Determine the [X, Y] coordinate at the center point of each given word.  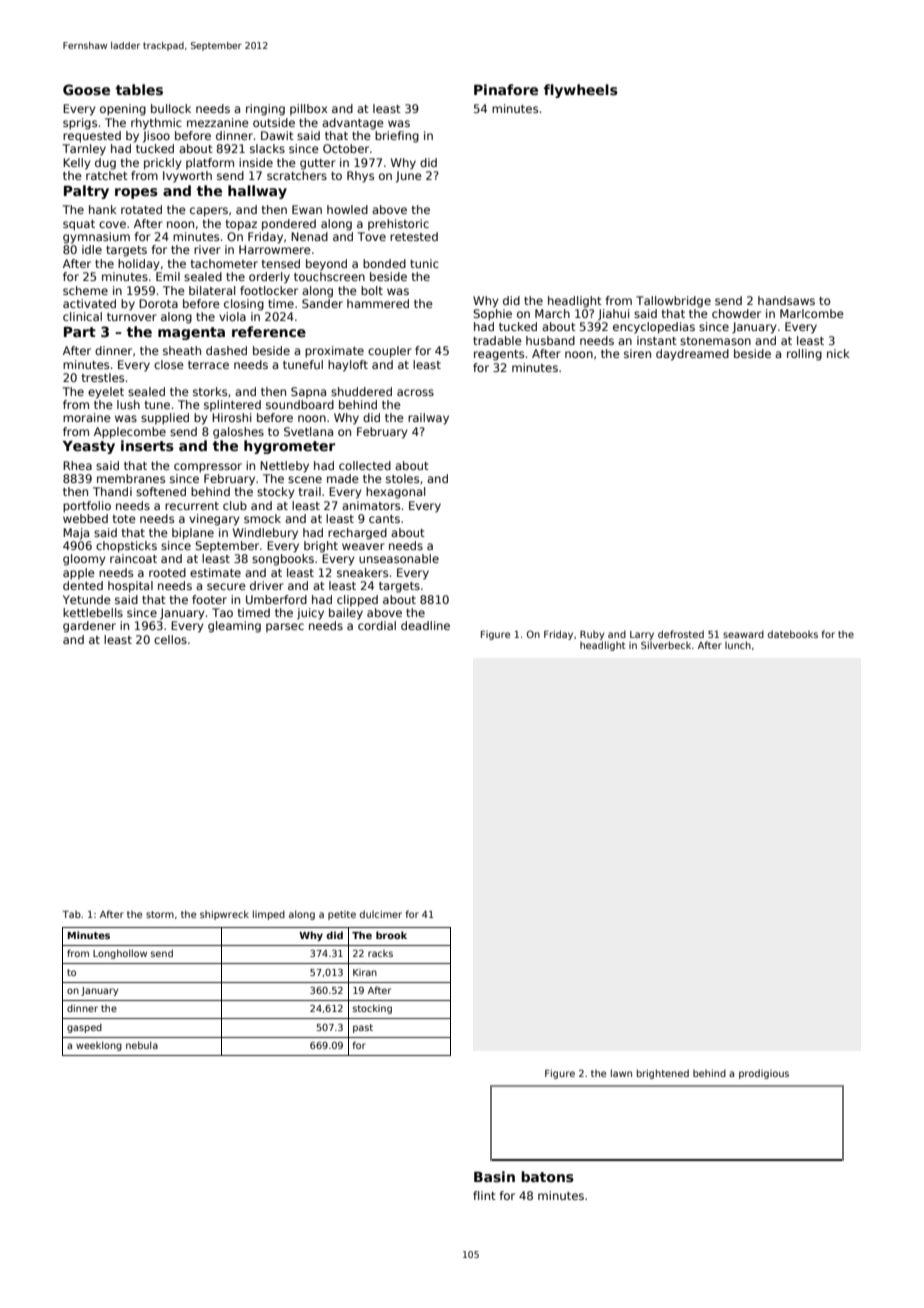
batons [547, 1176]
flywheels [581, 91]
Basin [494, 1176]
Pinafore [506, 89]
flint [484, 1195]
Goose [86, 89]
